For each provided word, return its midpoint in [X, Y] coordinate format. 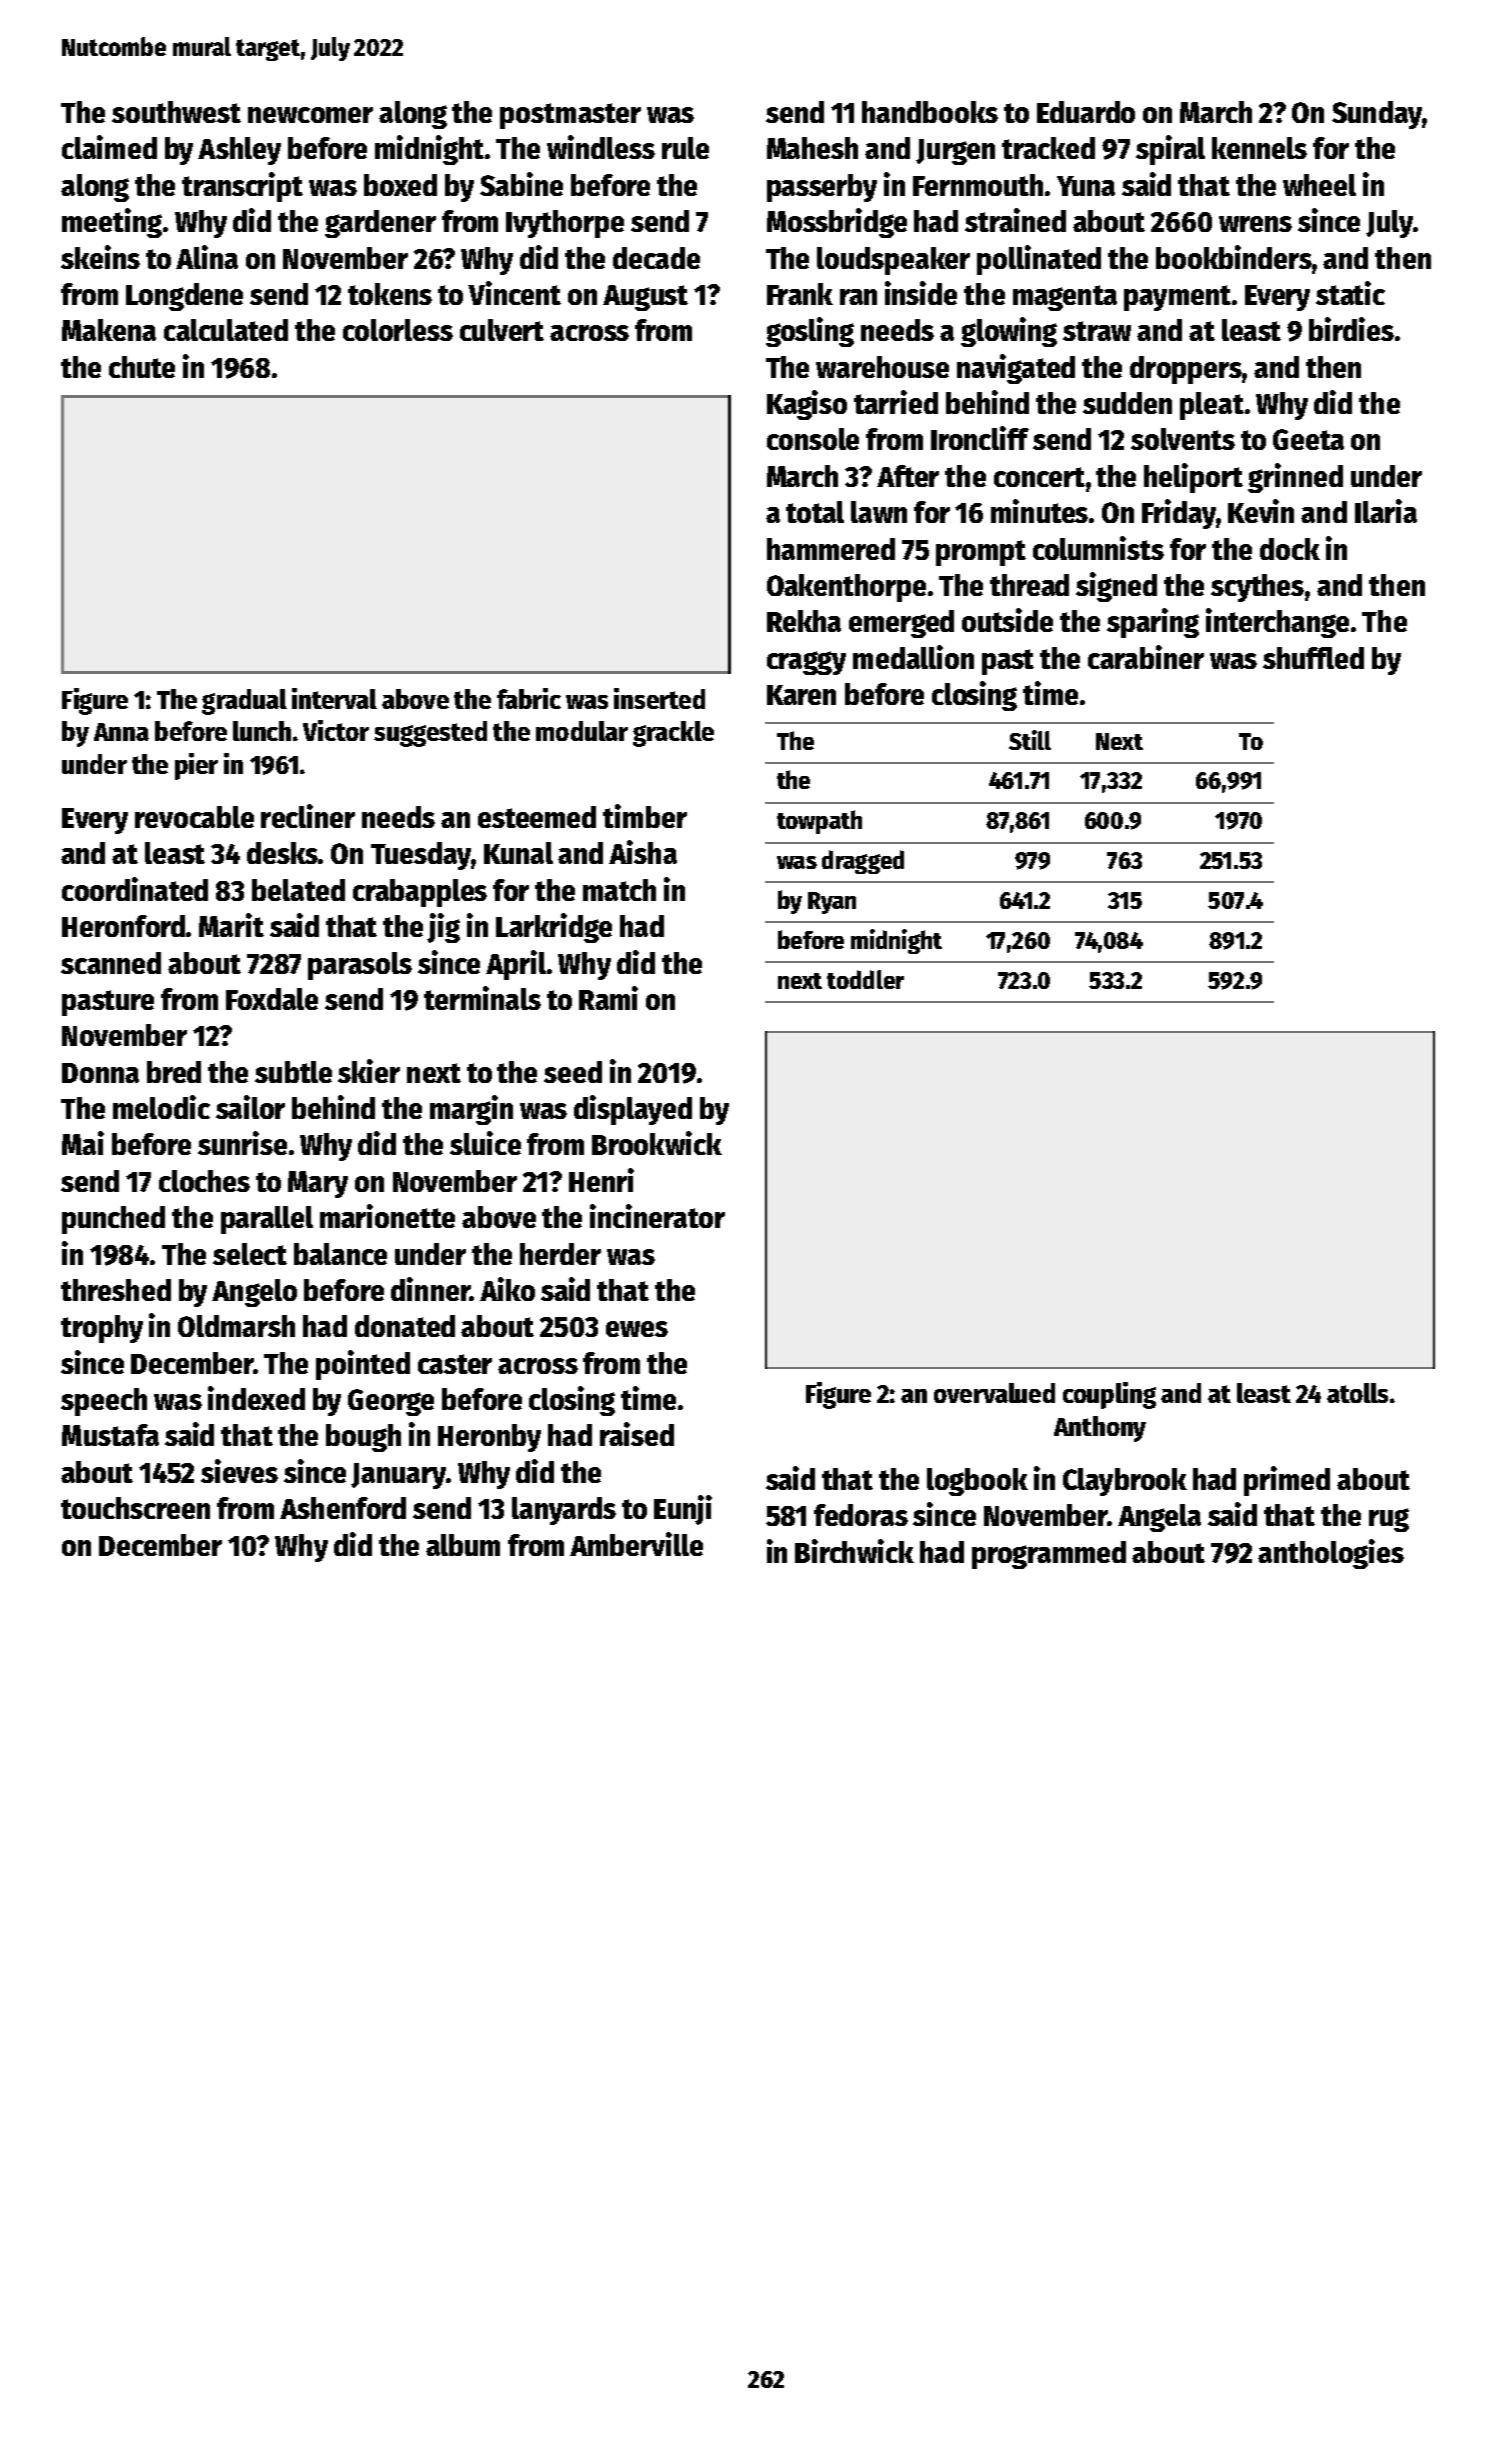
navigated [1016, 369]
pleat [1212, 406]
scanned [111, 963]
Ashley [239, 151]
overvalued [994, 1393]
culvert [502, 330]
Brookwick [657, 1143]
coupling [1109, 1395]
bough [363, 1438]
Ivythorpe [565, 224]
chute [142, 367]
